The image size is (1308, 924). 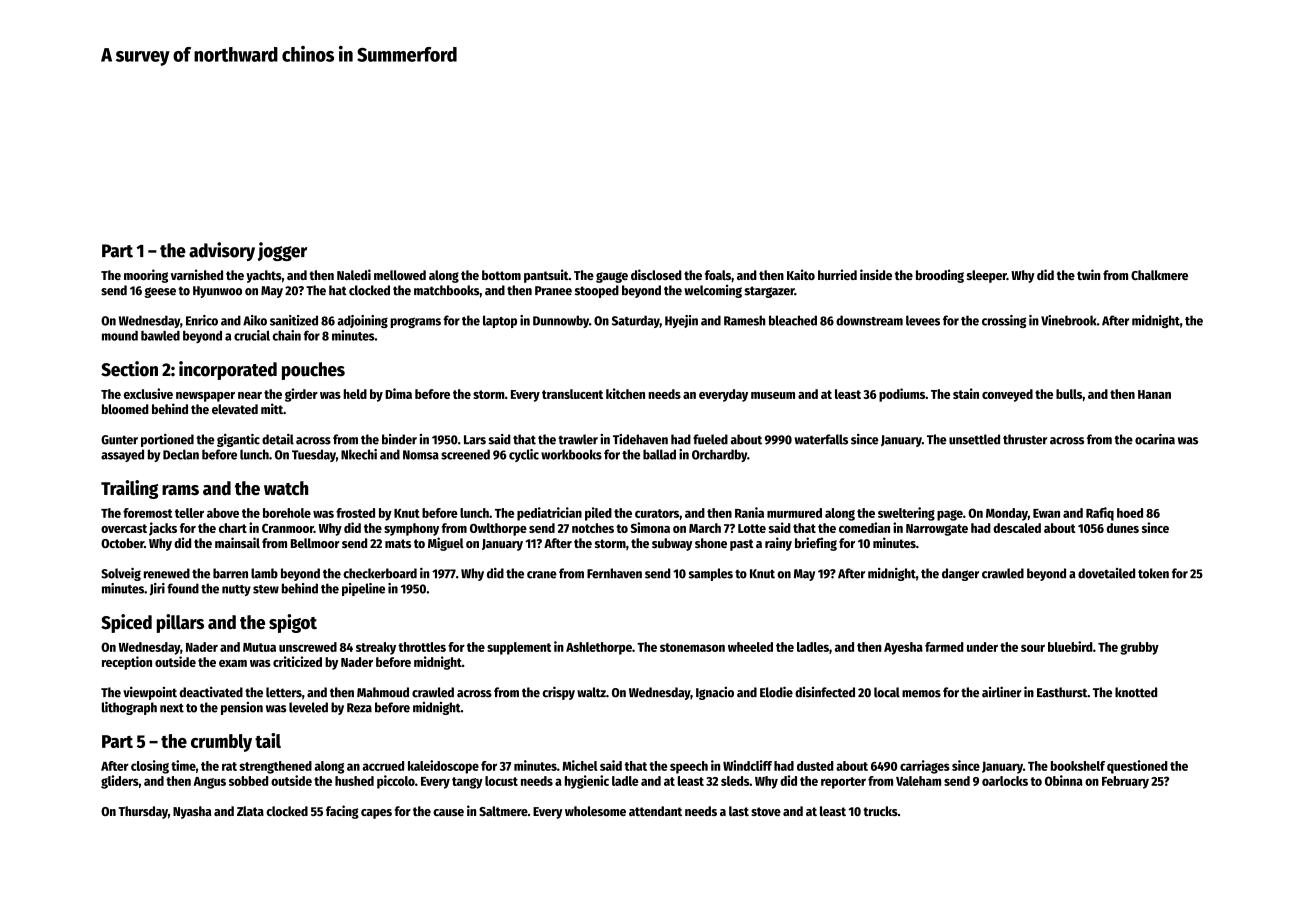 What do you see at coordinates (342, 812) in the image?
I see `facing` at bounding box center [342, 812].
